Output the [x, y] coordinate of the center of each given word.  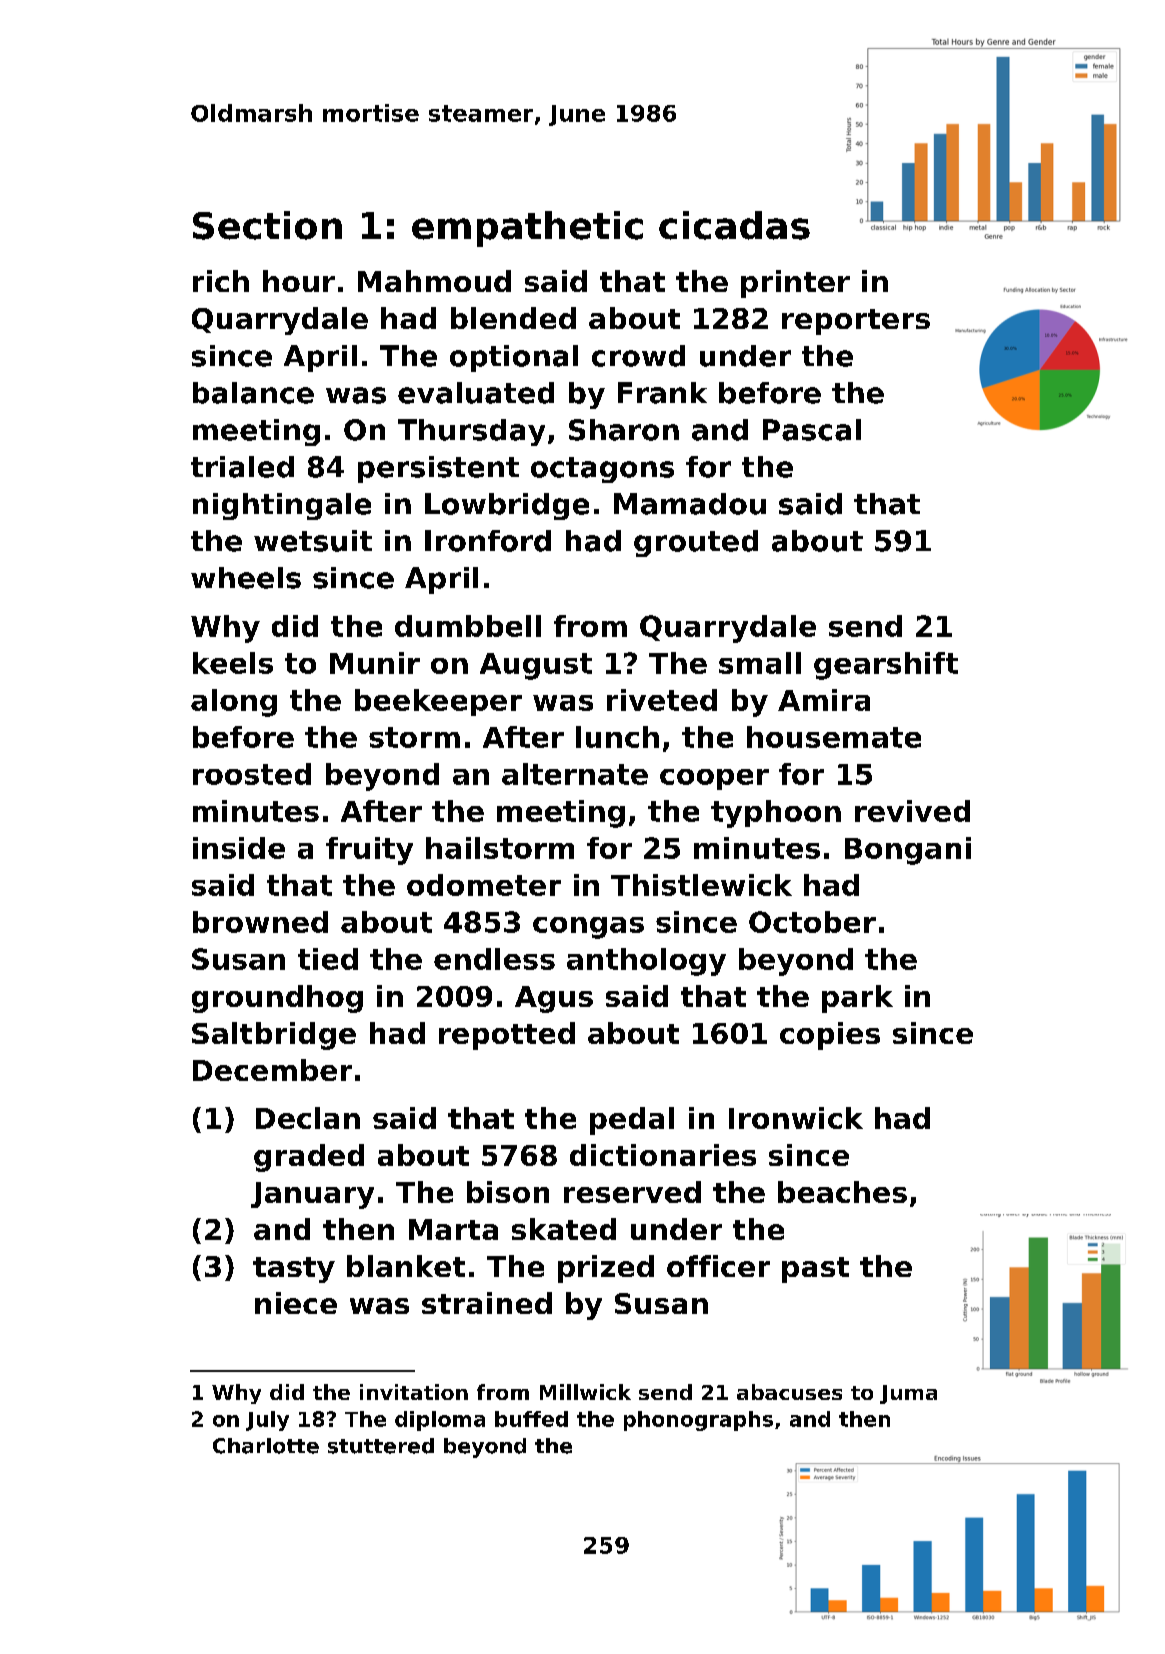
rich [221, 281]
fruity [369, 851]
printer [795, 284]
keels [233, 663]
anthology [646, 962]
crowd [638, 356]
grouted [696, 543]
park [857, 999]
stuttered [381, 1446]
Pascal [812, 430]
